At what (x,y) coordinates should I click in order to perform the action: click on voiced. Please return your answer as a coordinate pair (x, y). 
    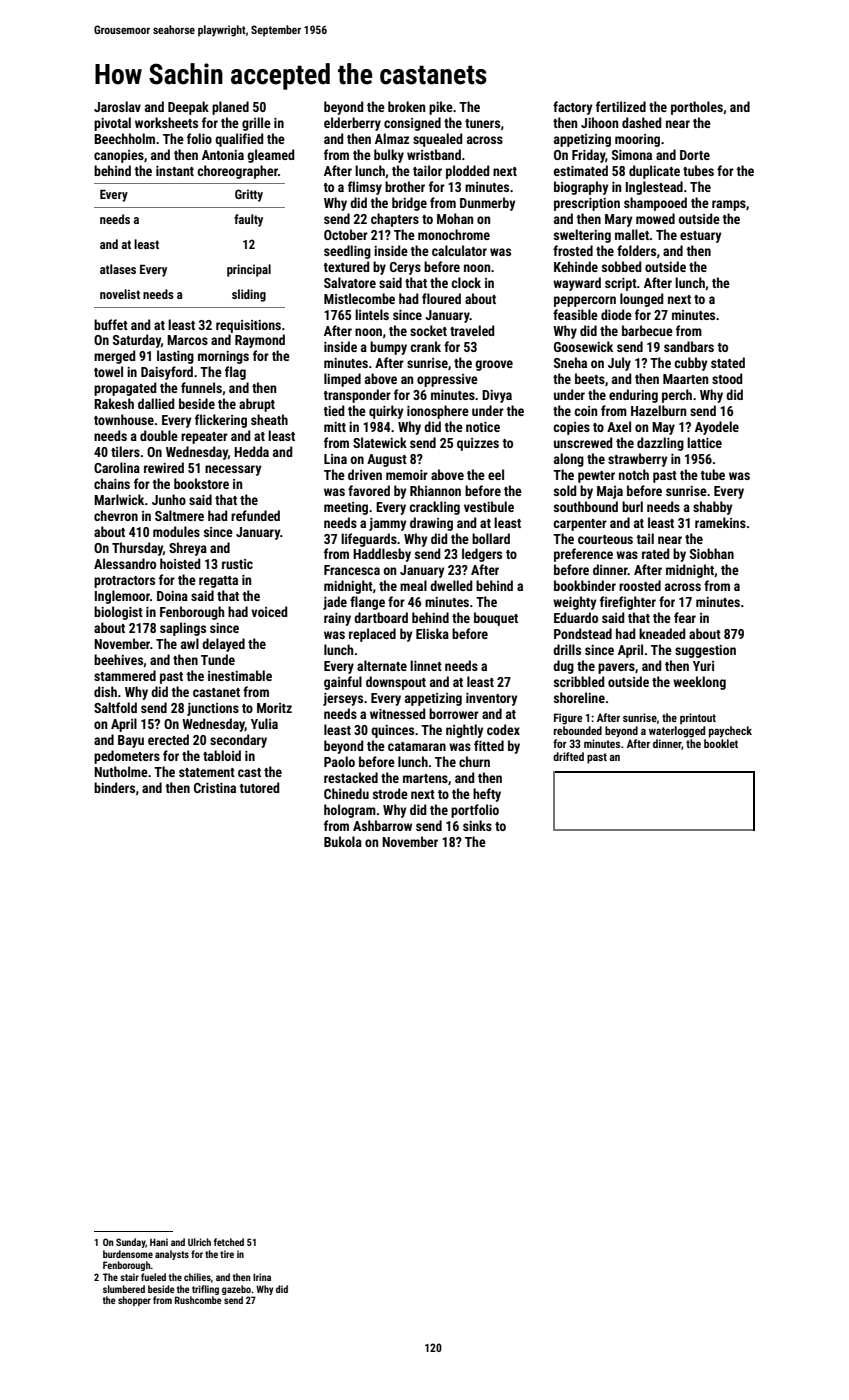
    Looking at the image, I should click on (269, 611).
